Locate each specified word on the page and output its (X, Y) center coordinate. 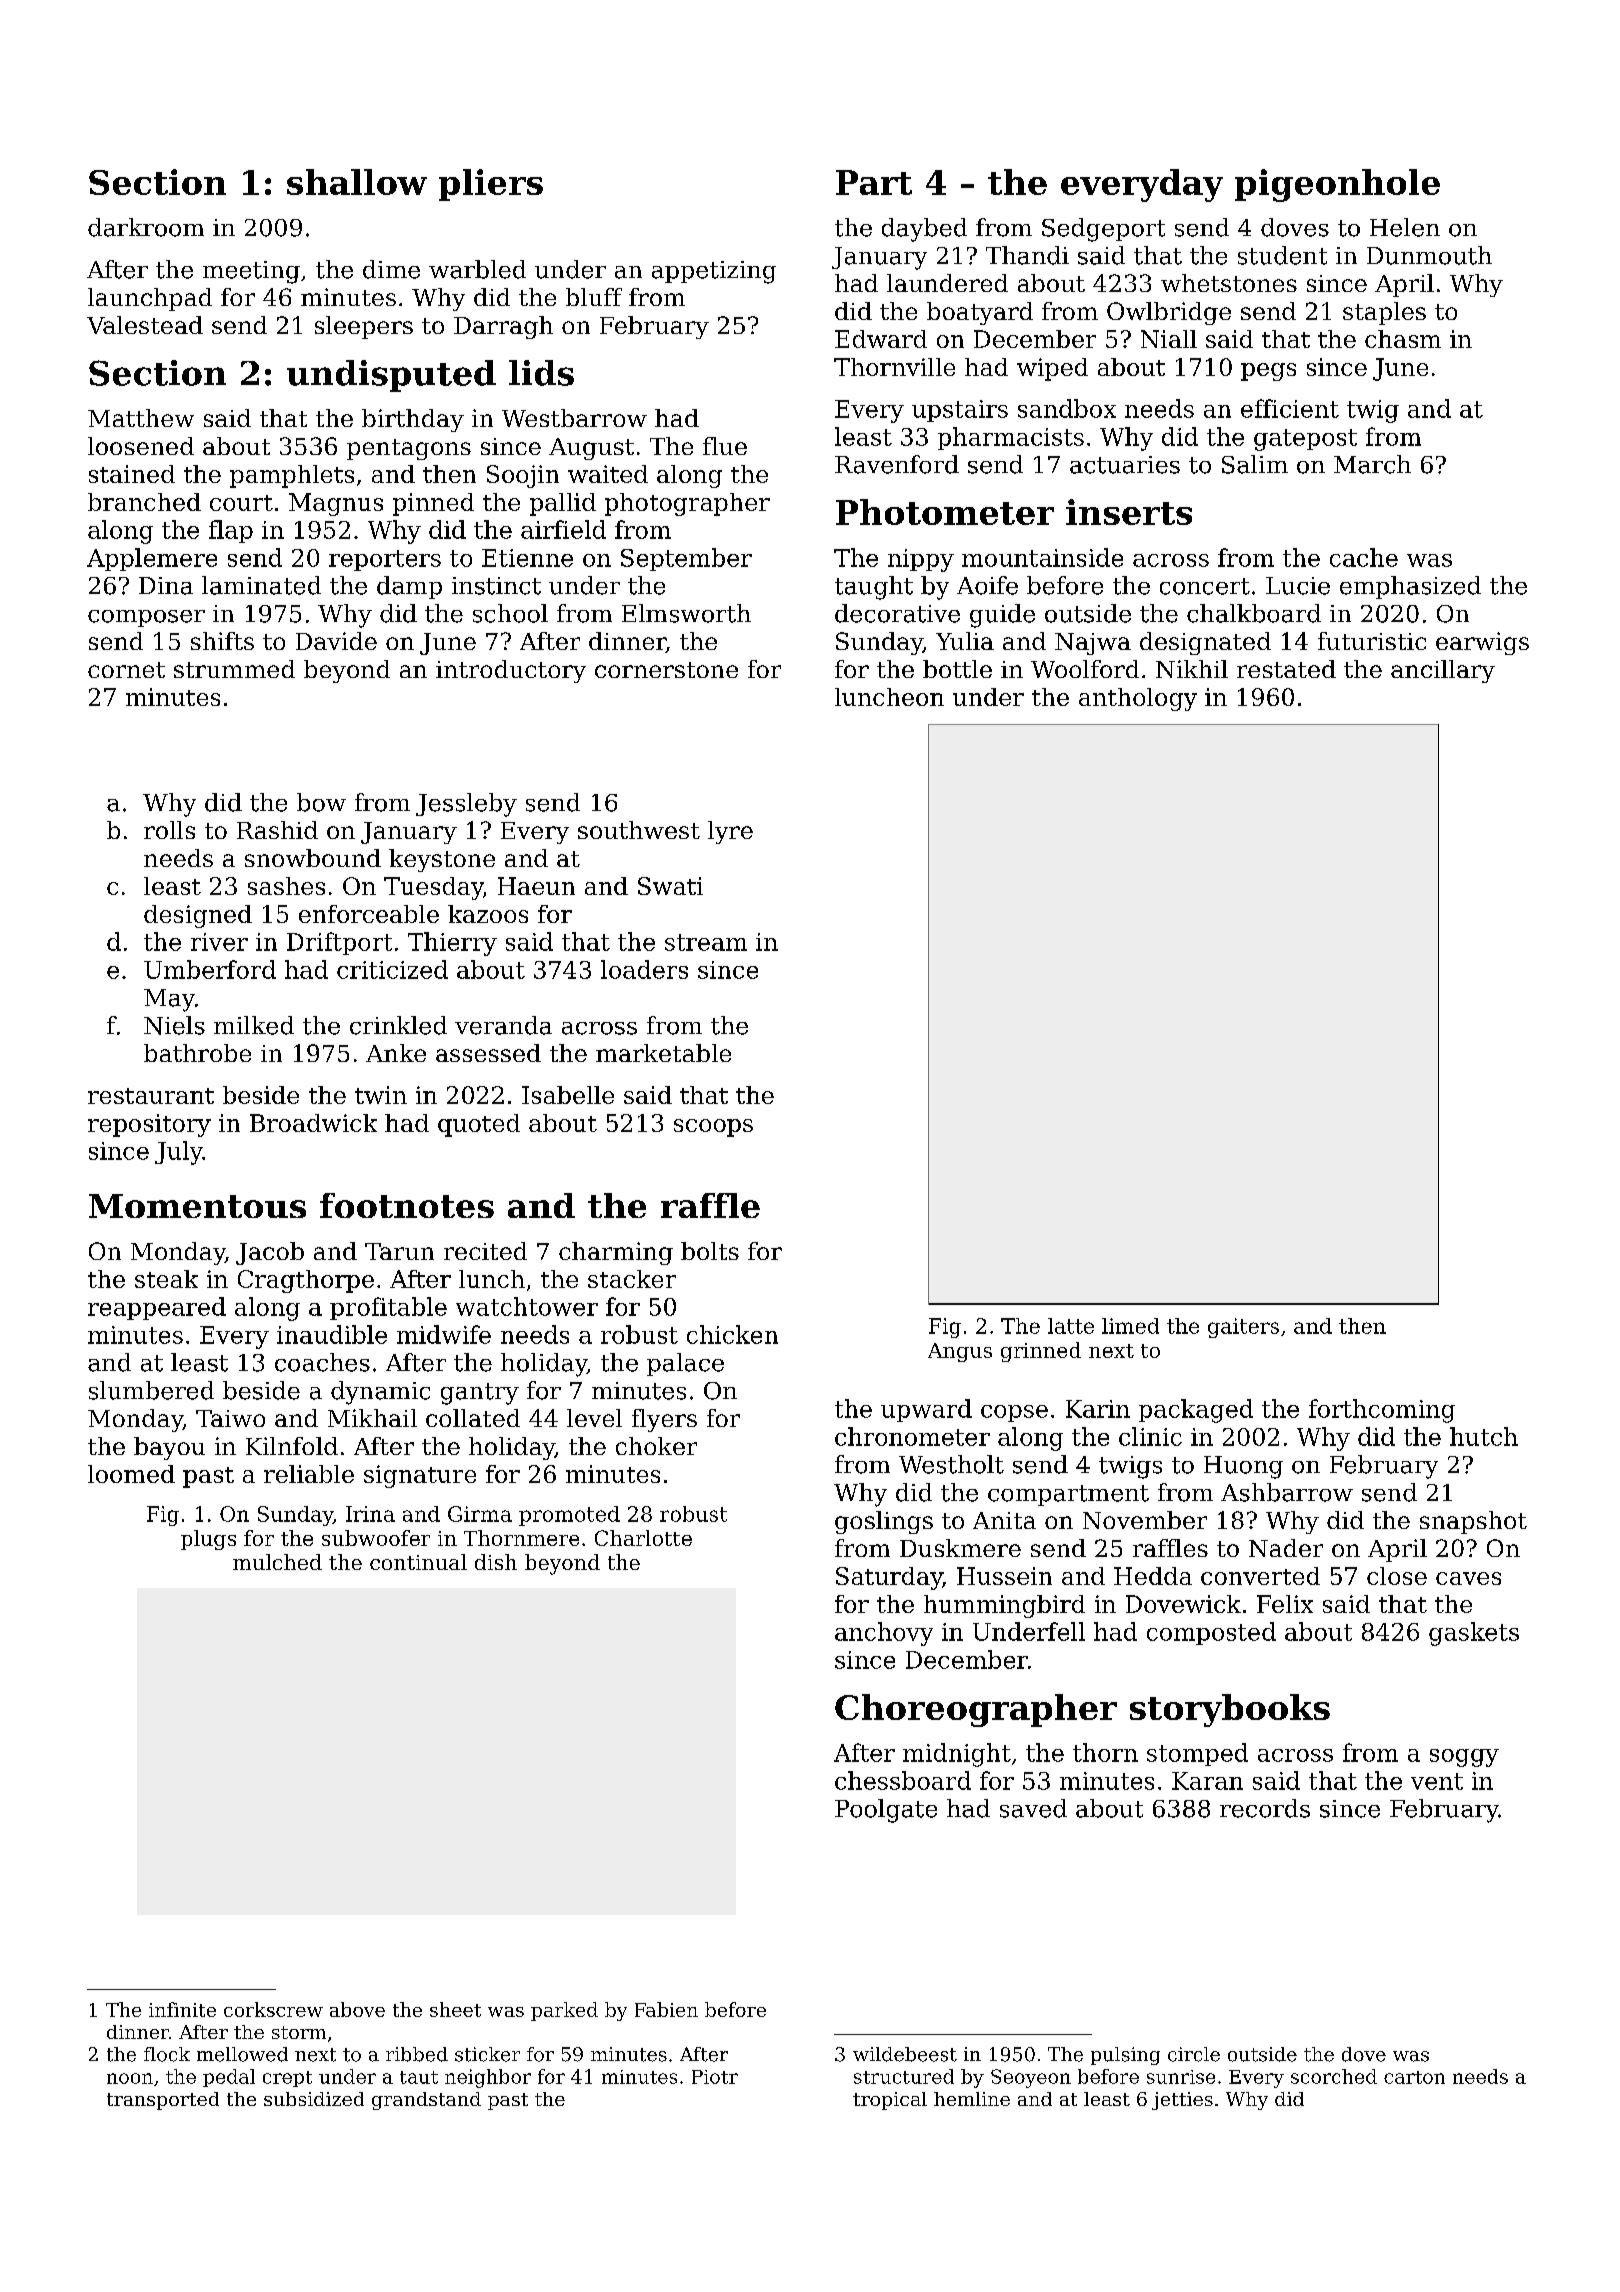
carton (1414, 2077)
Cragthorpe (306, 1281)
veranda (503, 1025)
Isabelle (568, 1095)
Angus (960, 1352)
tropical (890, 2101)
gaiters (1243, 1328)
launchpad (150, 299)
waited (608, 474)
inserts (1129, 512)
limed (1130, 1326)
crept (287, 2079)
